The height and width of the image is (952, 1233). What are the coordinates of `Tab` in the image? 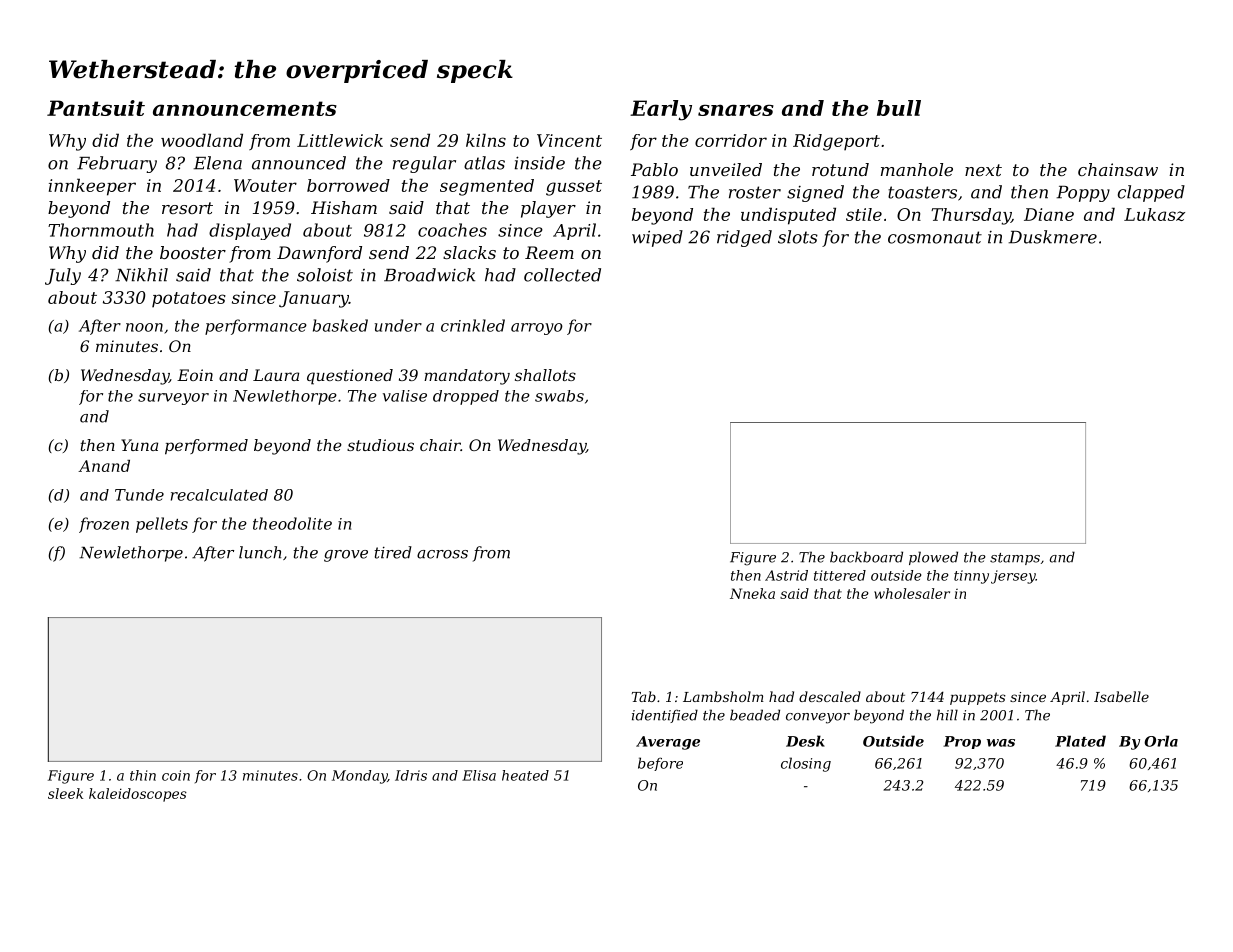 It's located at (644, 696).
